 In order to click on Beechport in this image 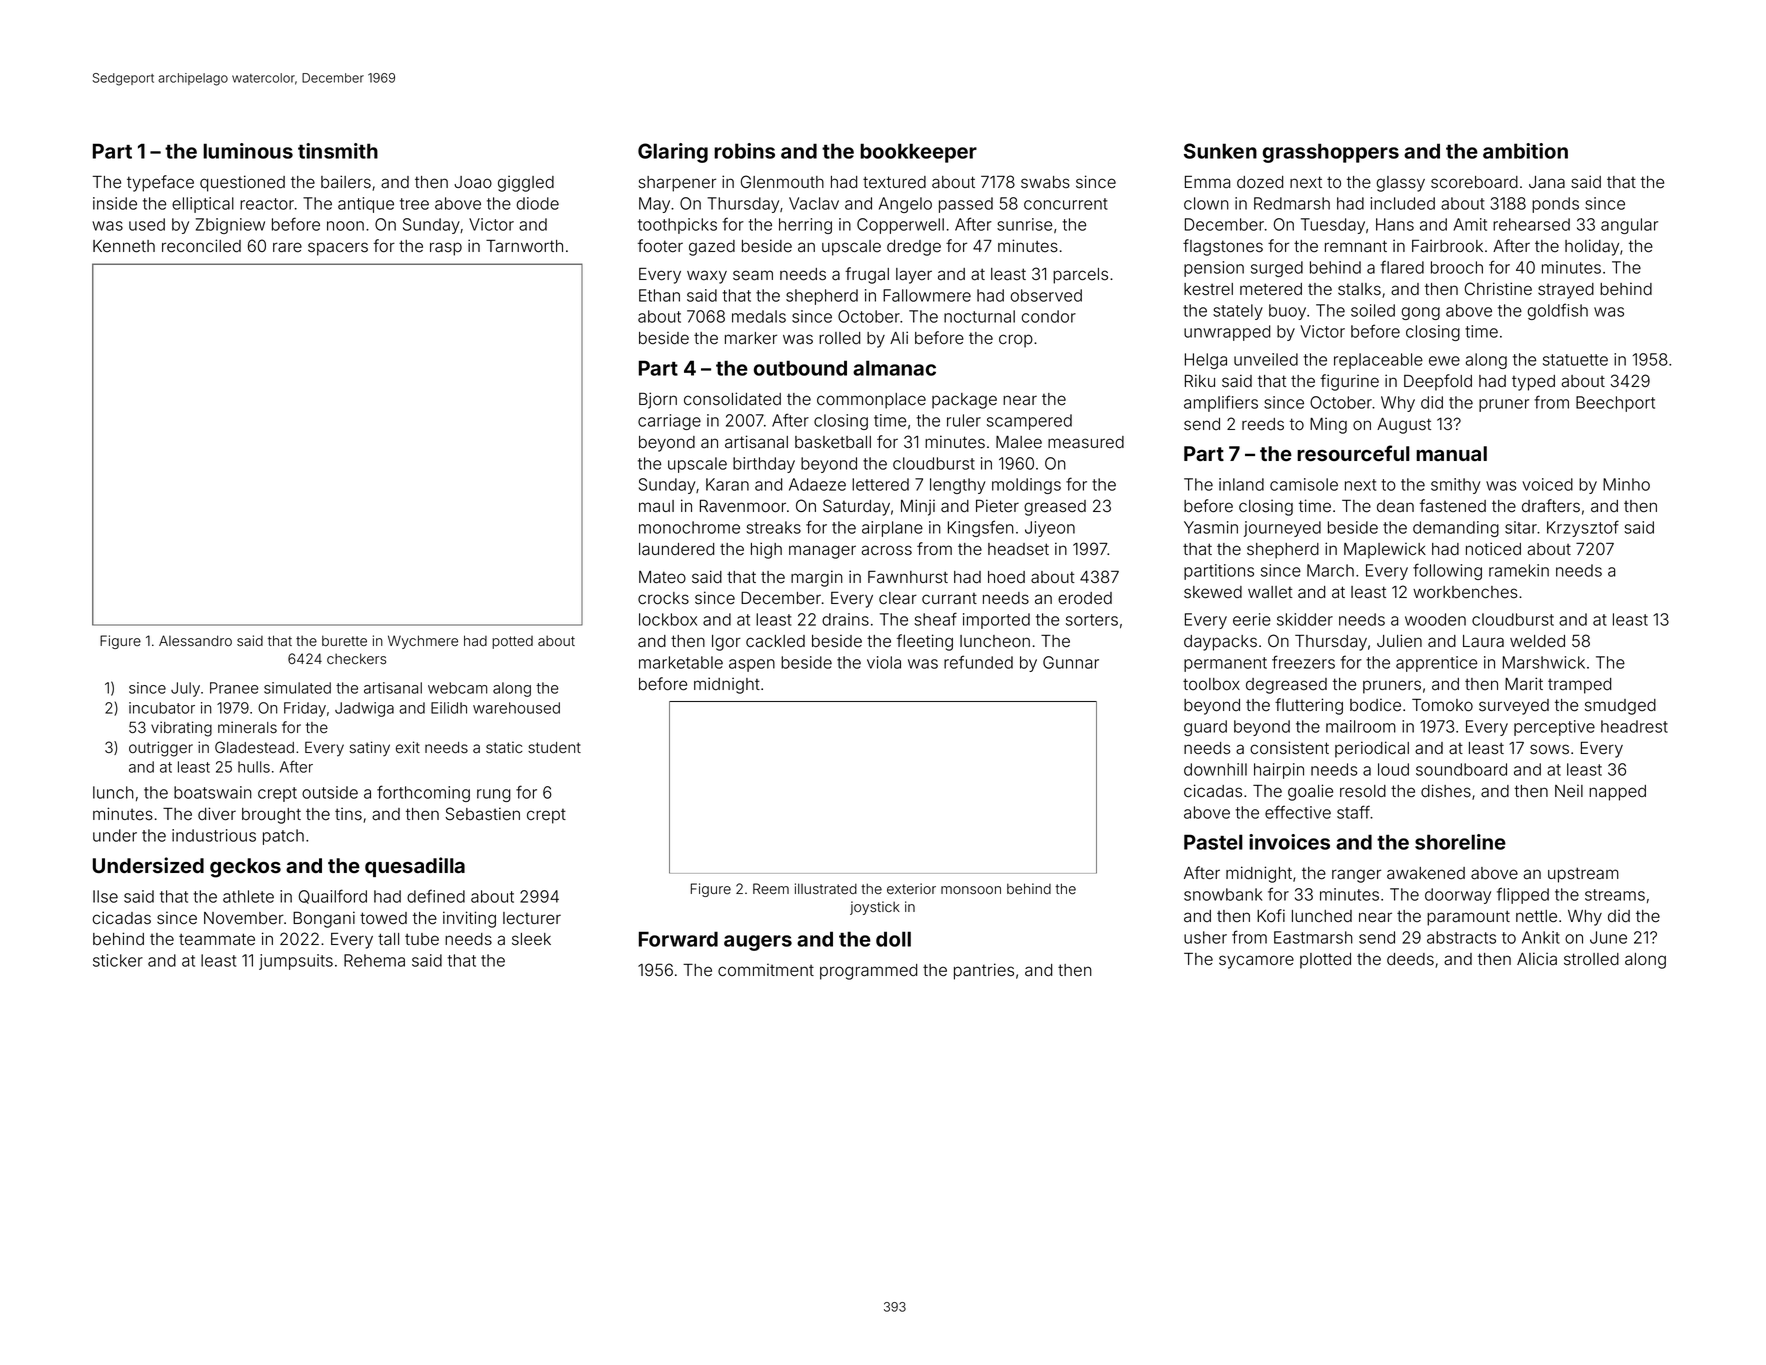, I will do `click(1615, 404)`.
